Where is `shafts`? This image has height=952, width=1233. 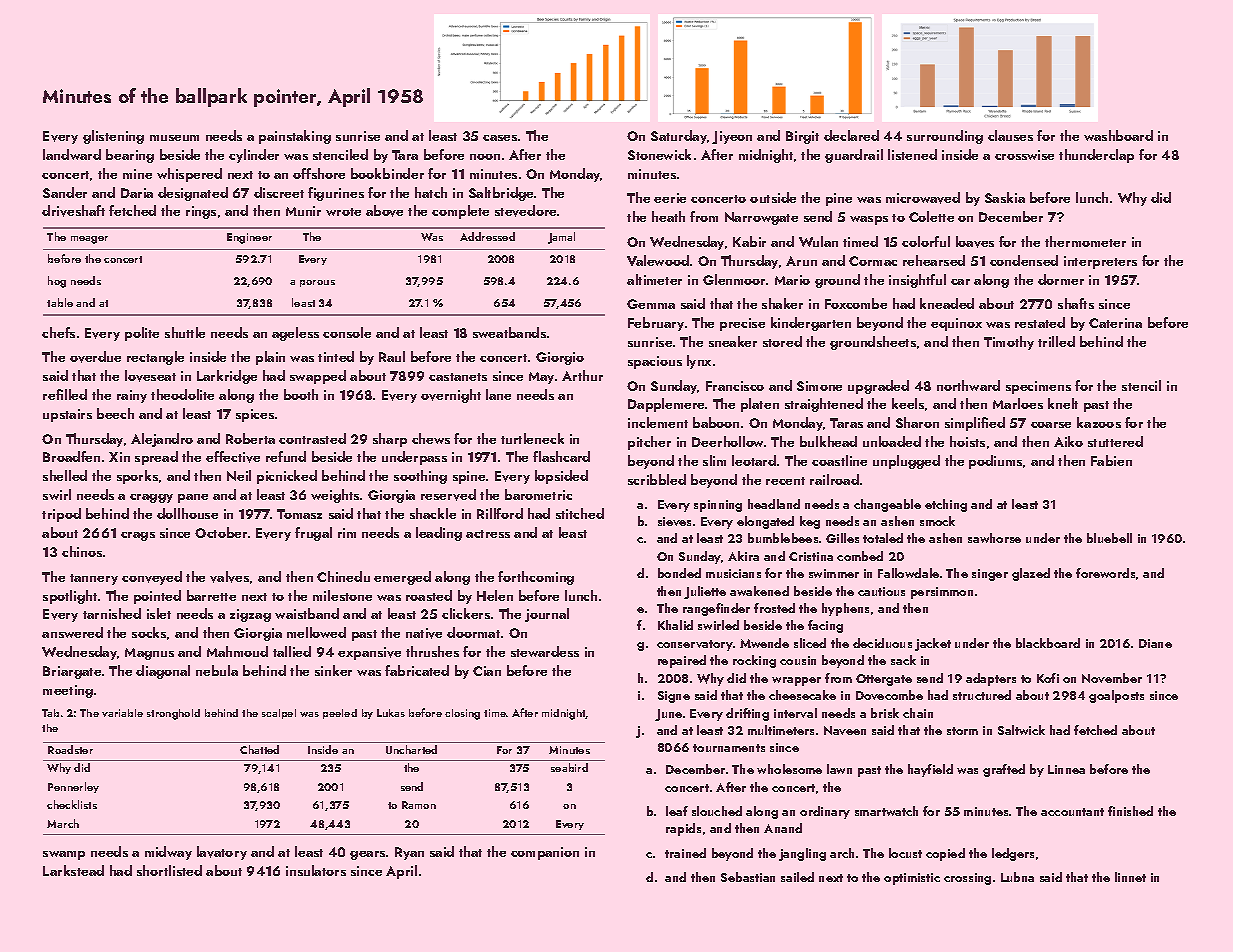
shafts is located at coordinates (1076, 303).
